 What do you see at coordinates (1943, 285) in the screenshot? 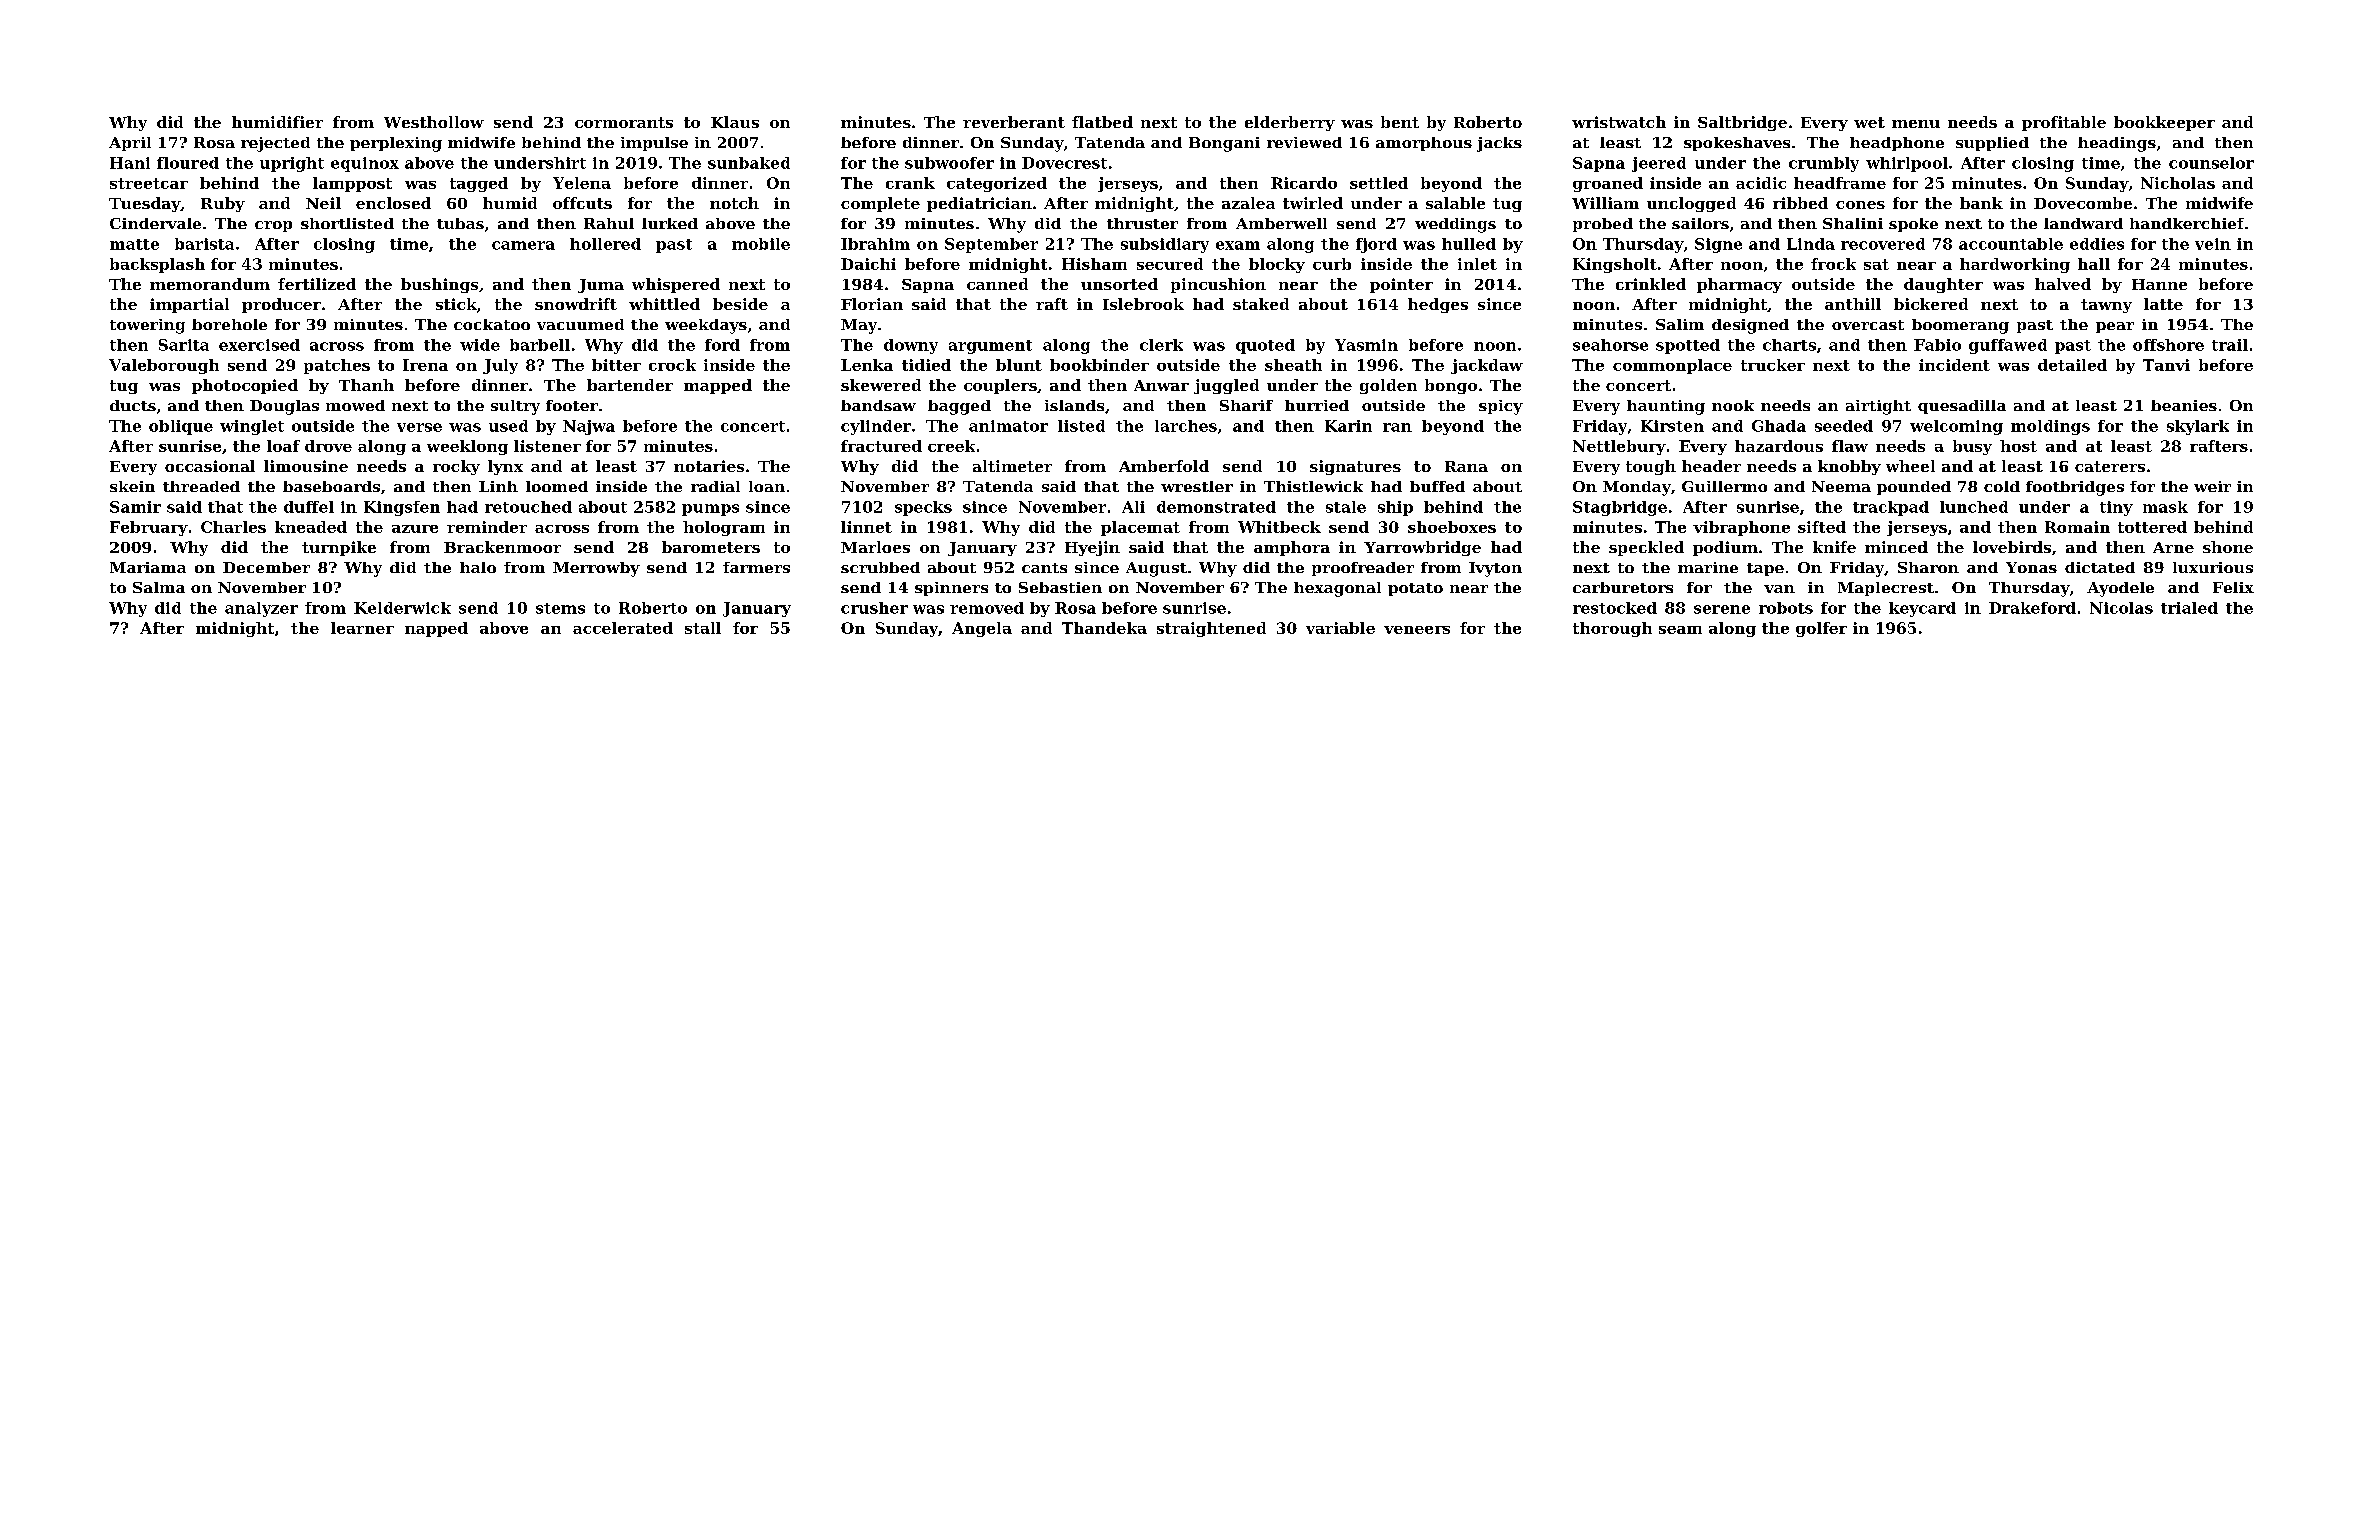
I see `daughter` at bounding box center [1943, 285].
